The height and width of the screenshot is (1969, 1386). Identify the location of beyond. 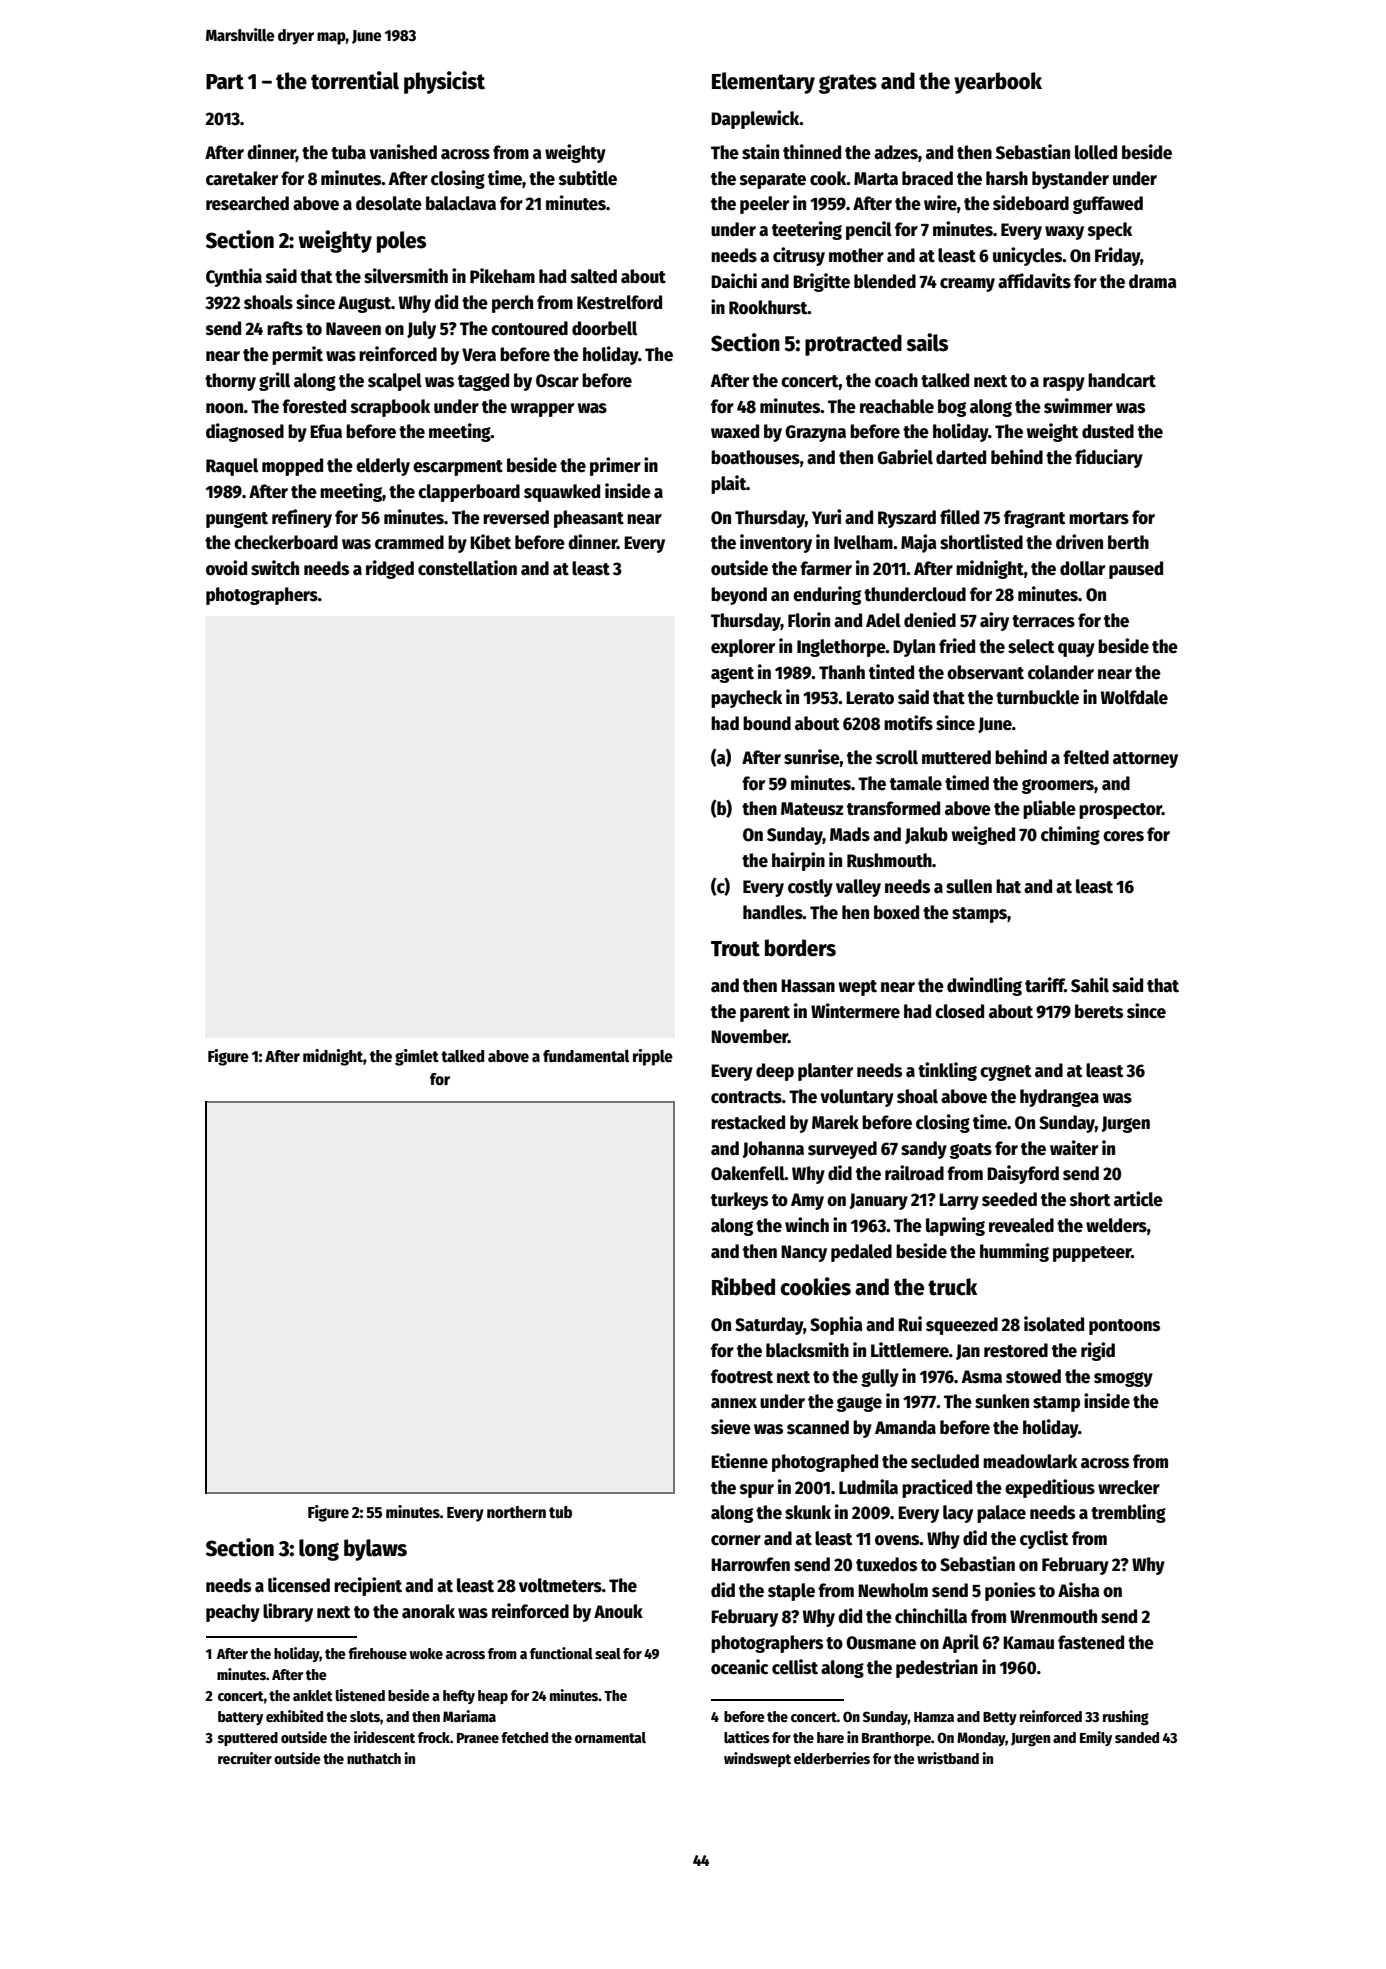
(739, 596).
